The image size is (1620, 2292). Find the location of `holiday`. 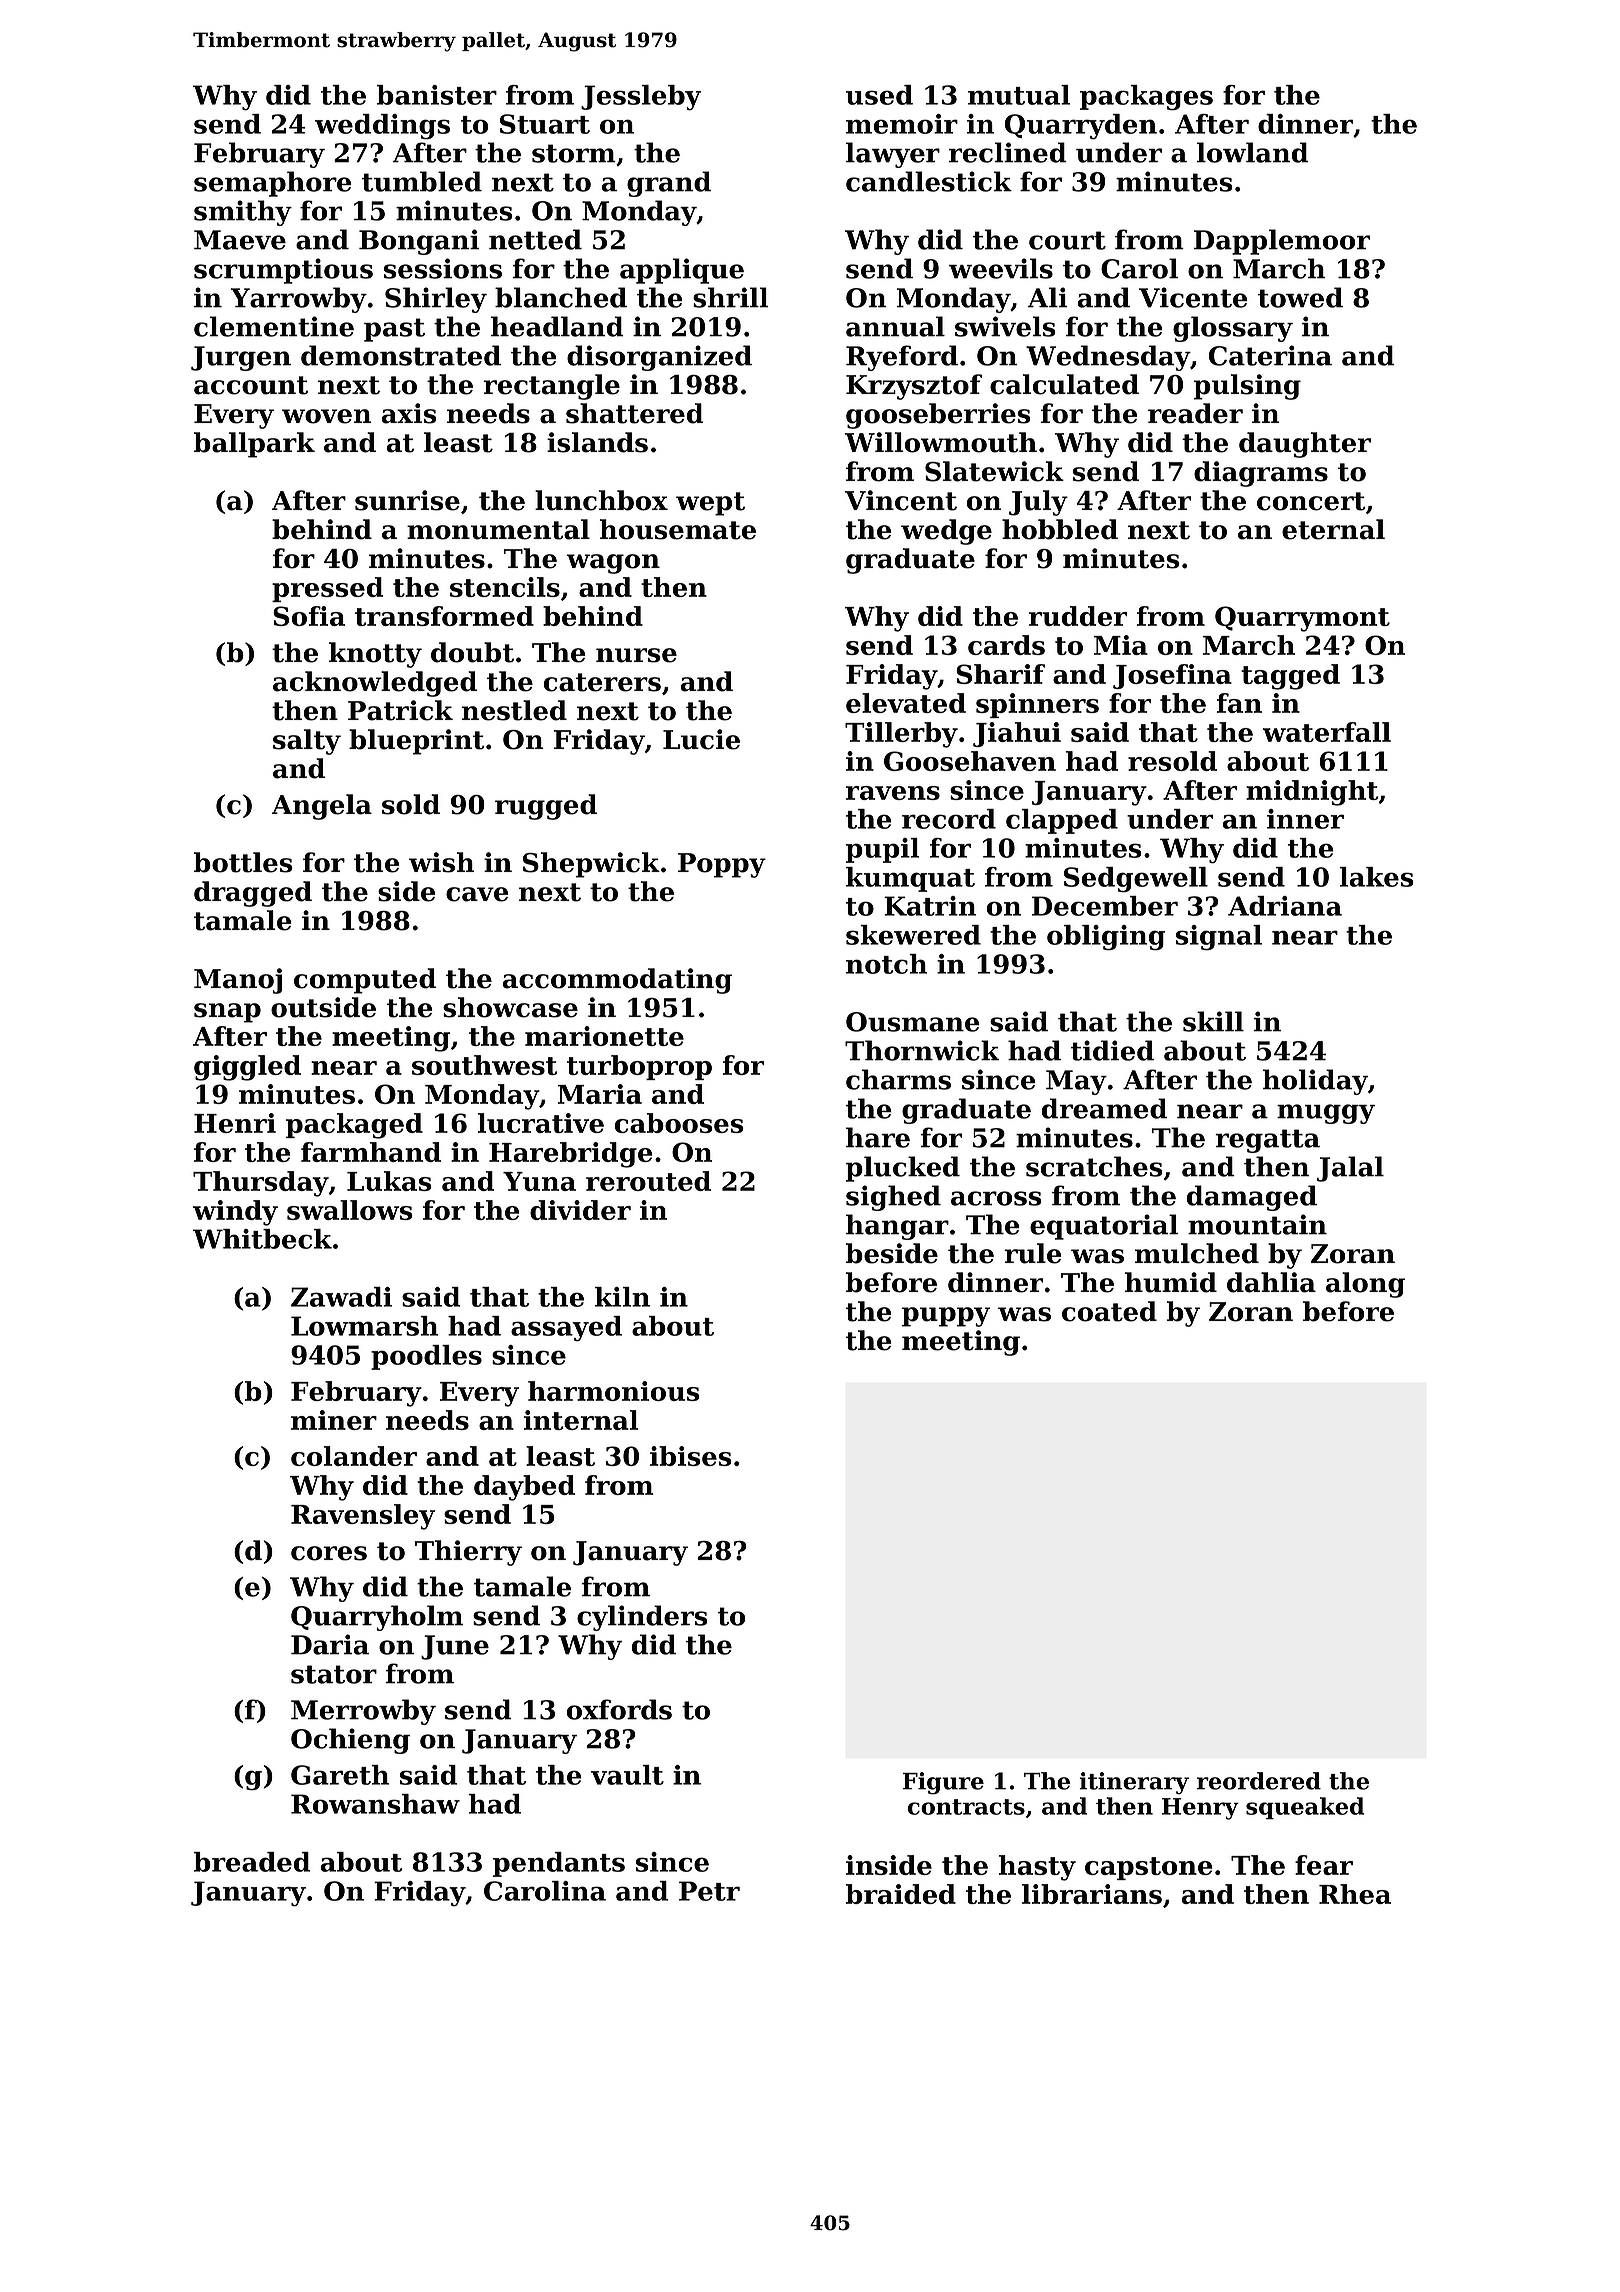

holiday is located at coordinates (1315, 1082).
